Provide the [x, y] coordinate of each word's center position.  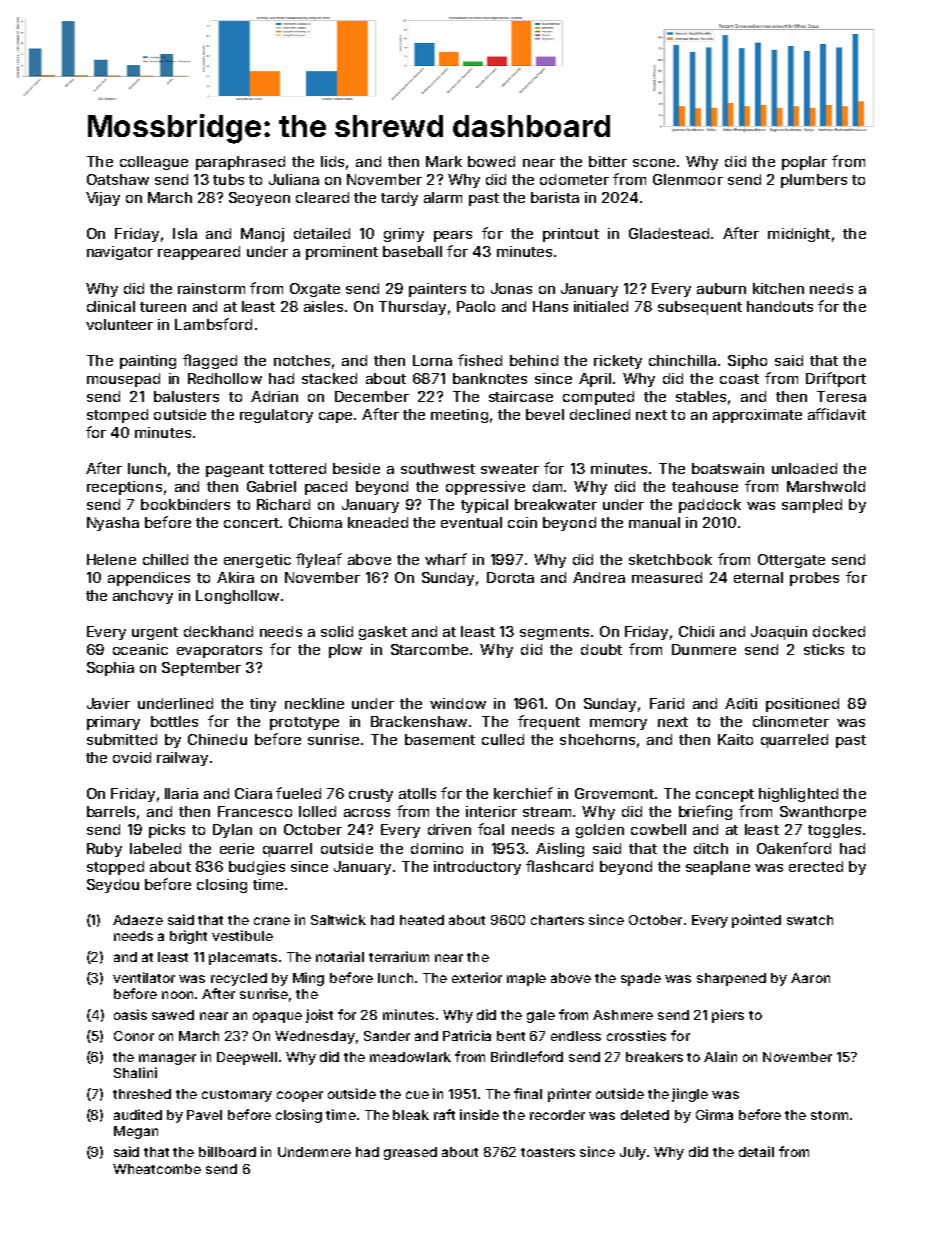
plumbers [814, 181]
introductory [477, 868]
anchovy [143, 597]
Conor [134, 1036]
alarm [443, 197]
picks [167, 831]
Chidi [696, 631]
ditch [711, 848]
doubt [601, 649]
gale [541, 1016]
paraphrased [240, 163]
